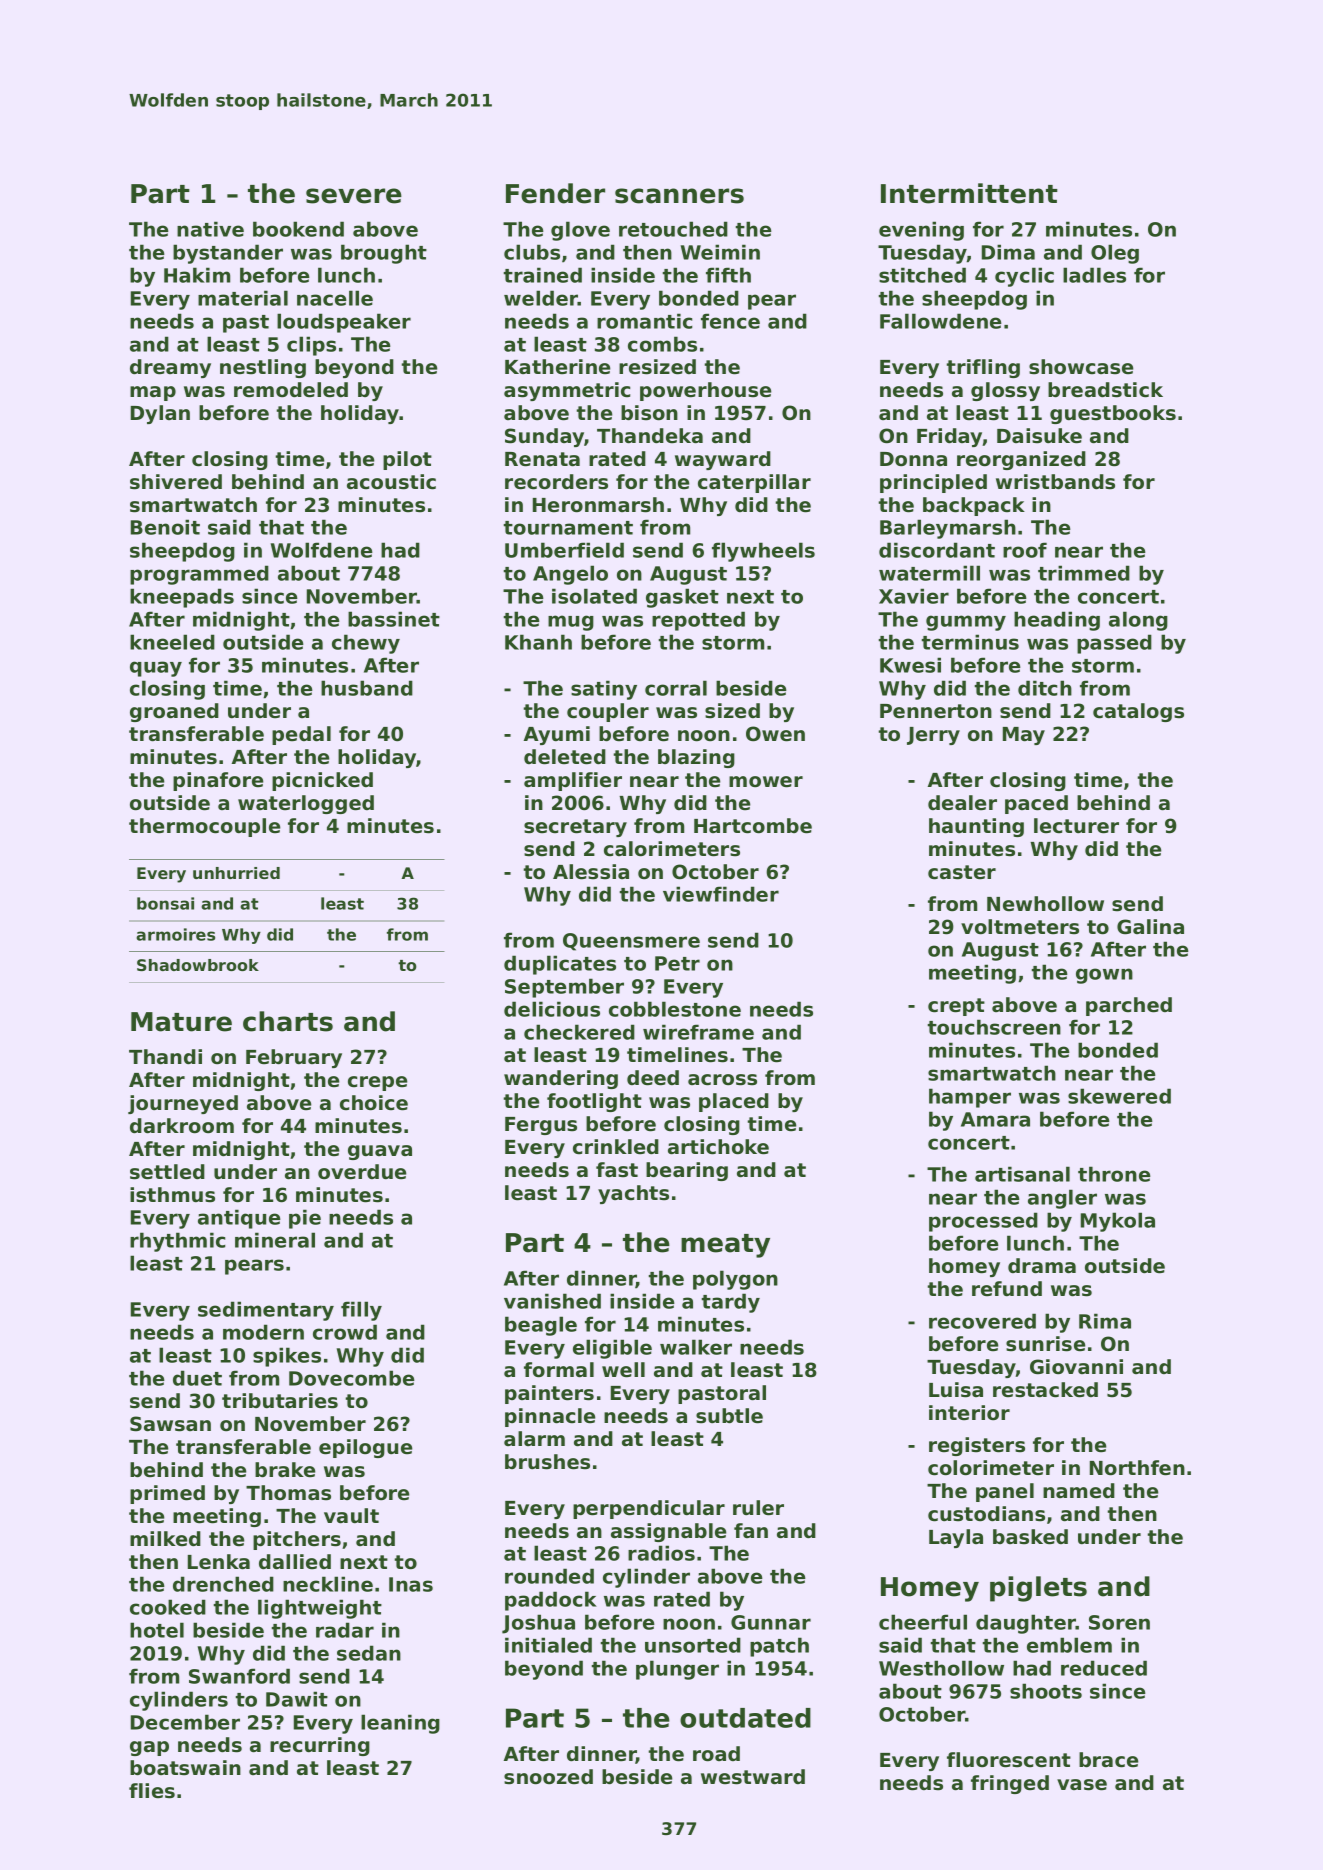  I want to click on Gunnar, so click(771, 1622).
